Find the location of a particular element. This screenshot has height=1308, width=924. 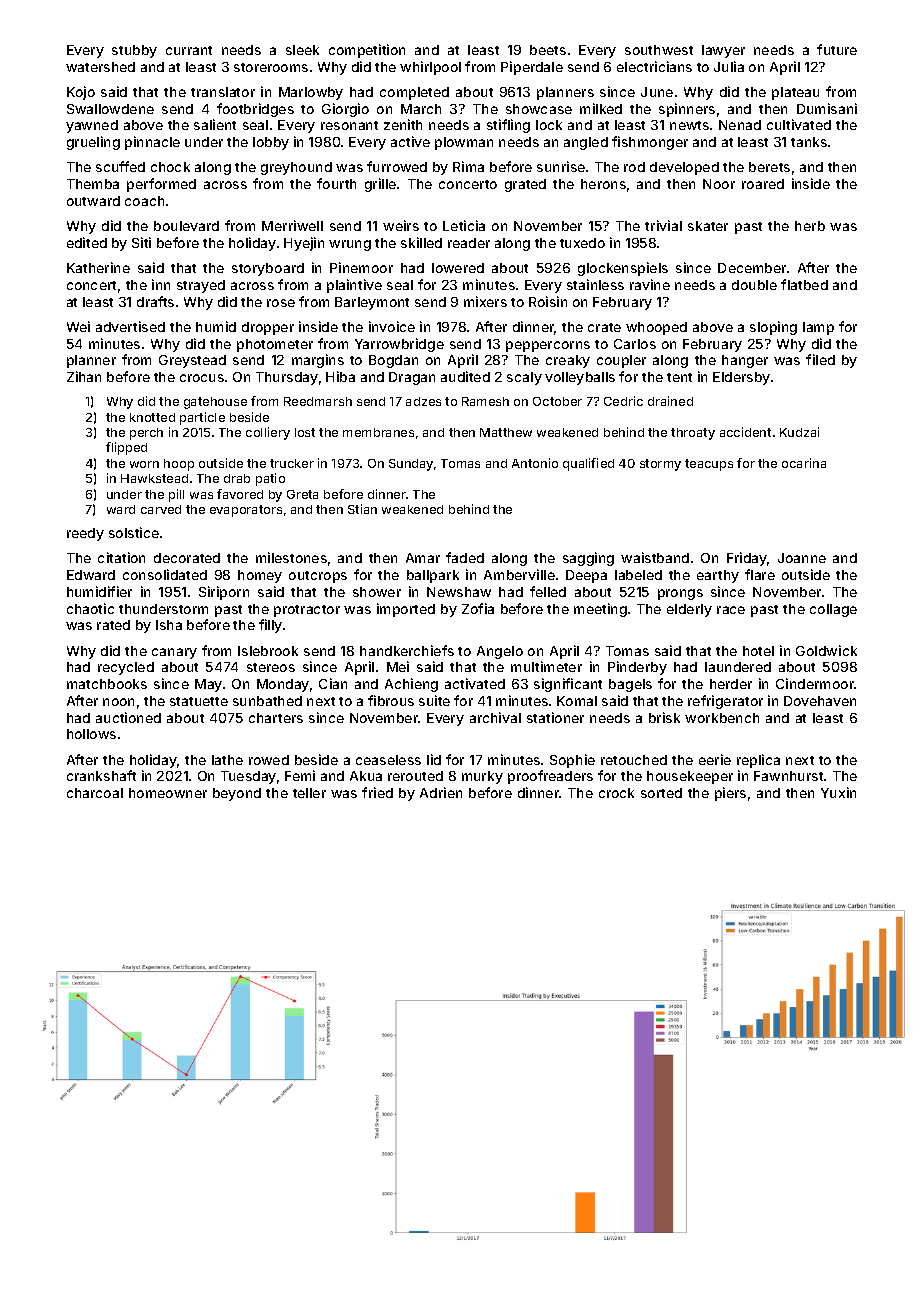

retouched is located at coordinates (634, 760).
